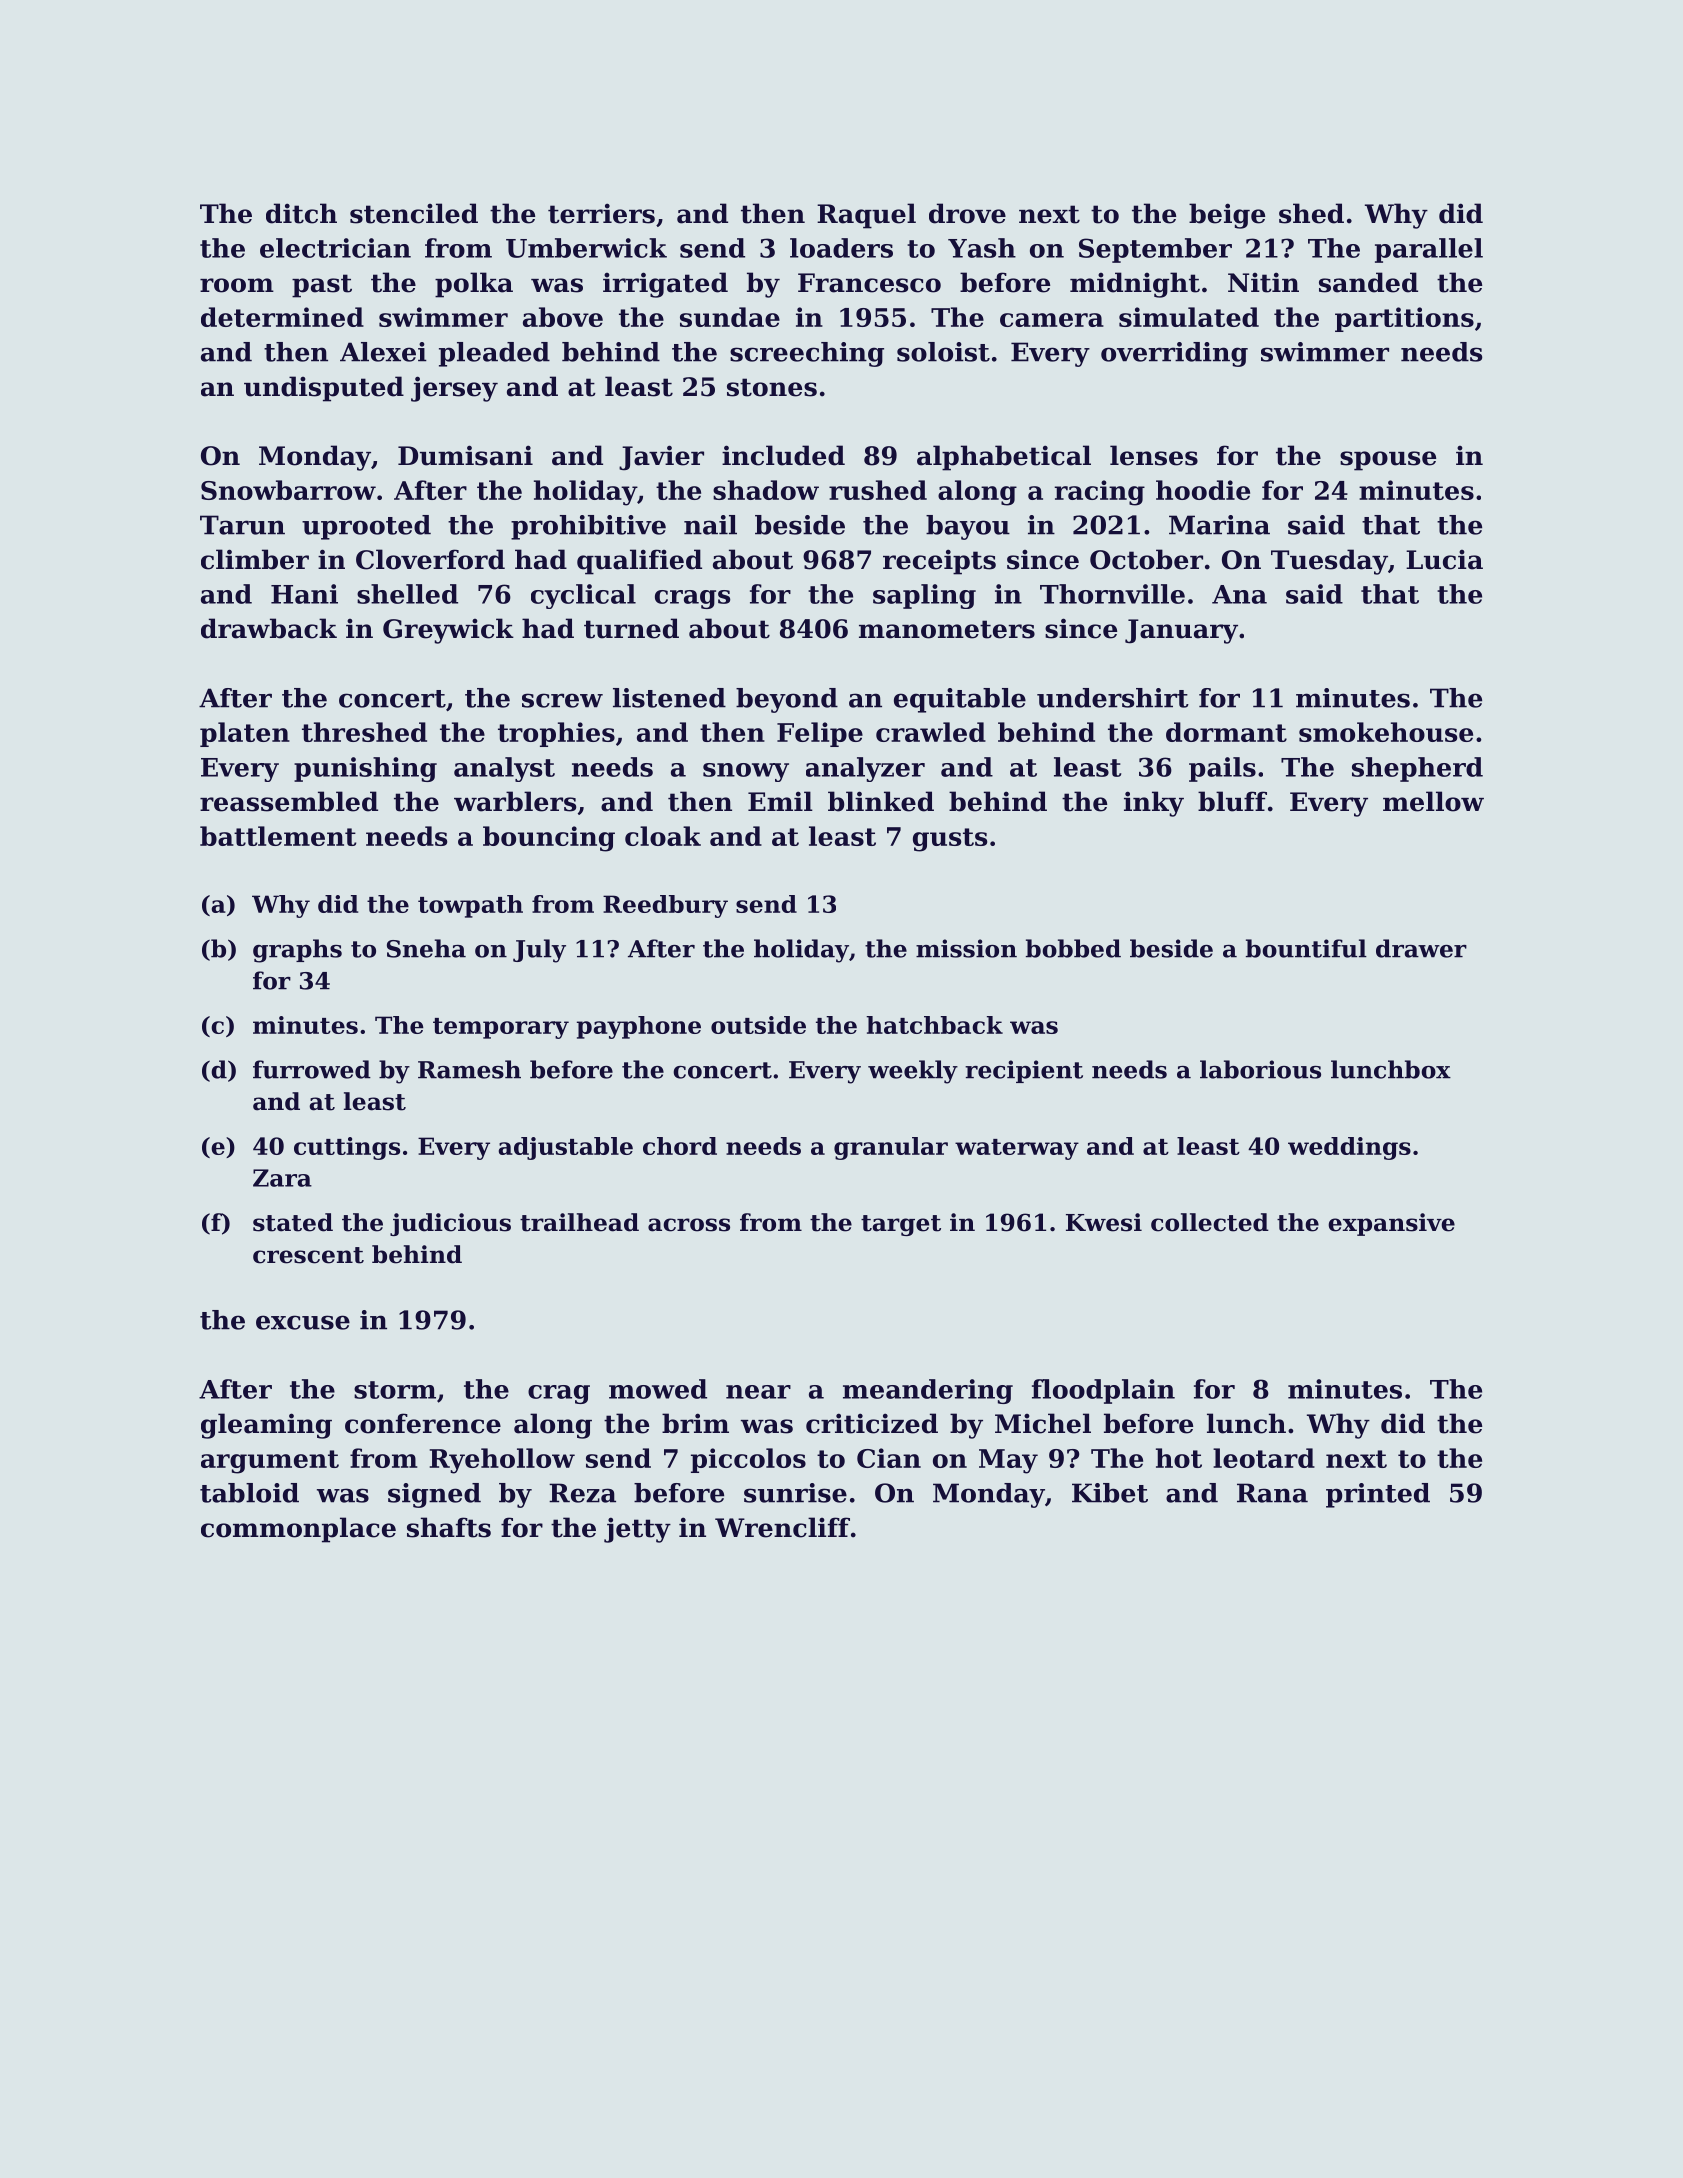  Describe the element at coordinates (710, 525) in the screenshot. I see `nail` at that location.
